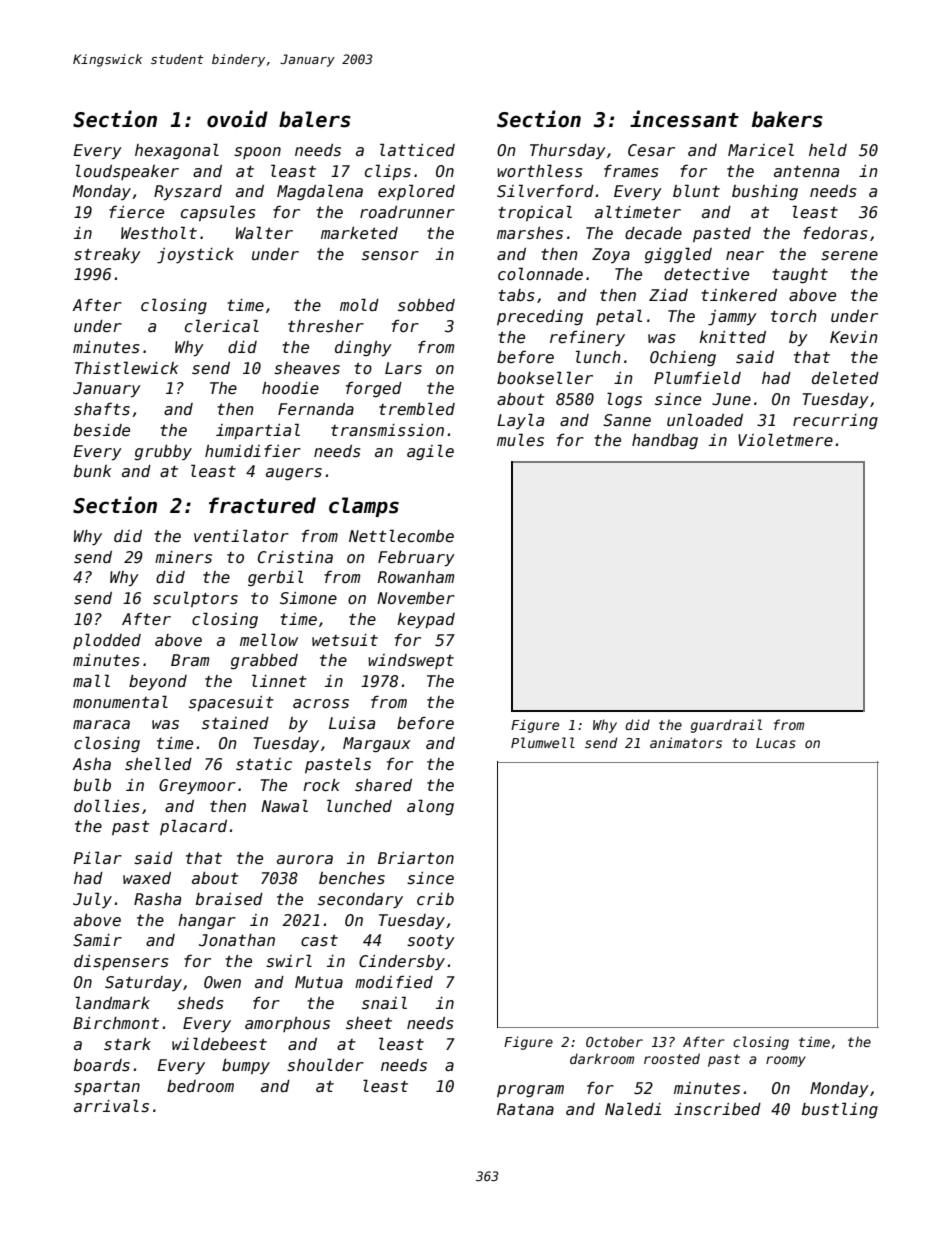  I want to click on colonnade, so click(540, 273).
